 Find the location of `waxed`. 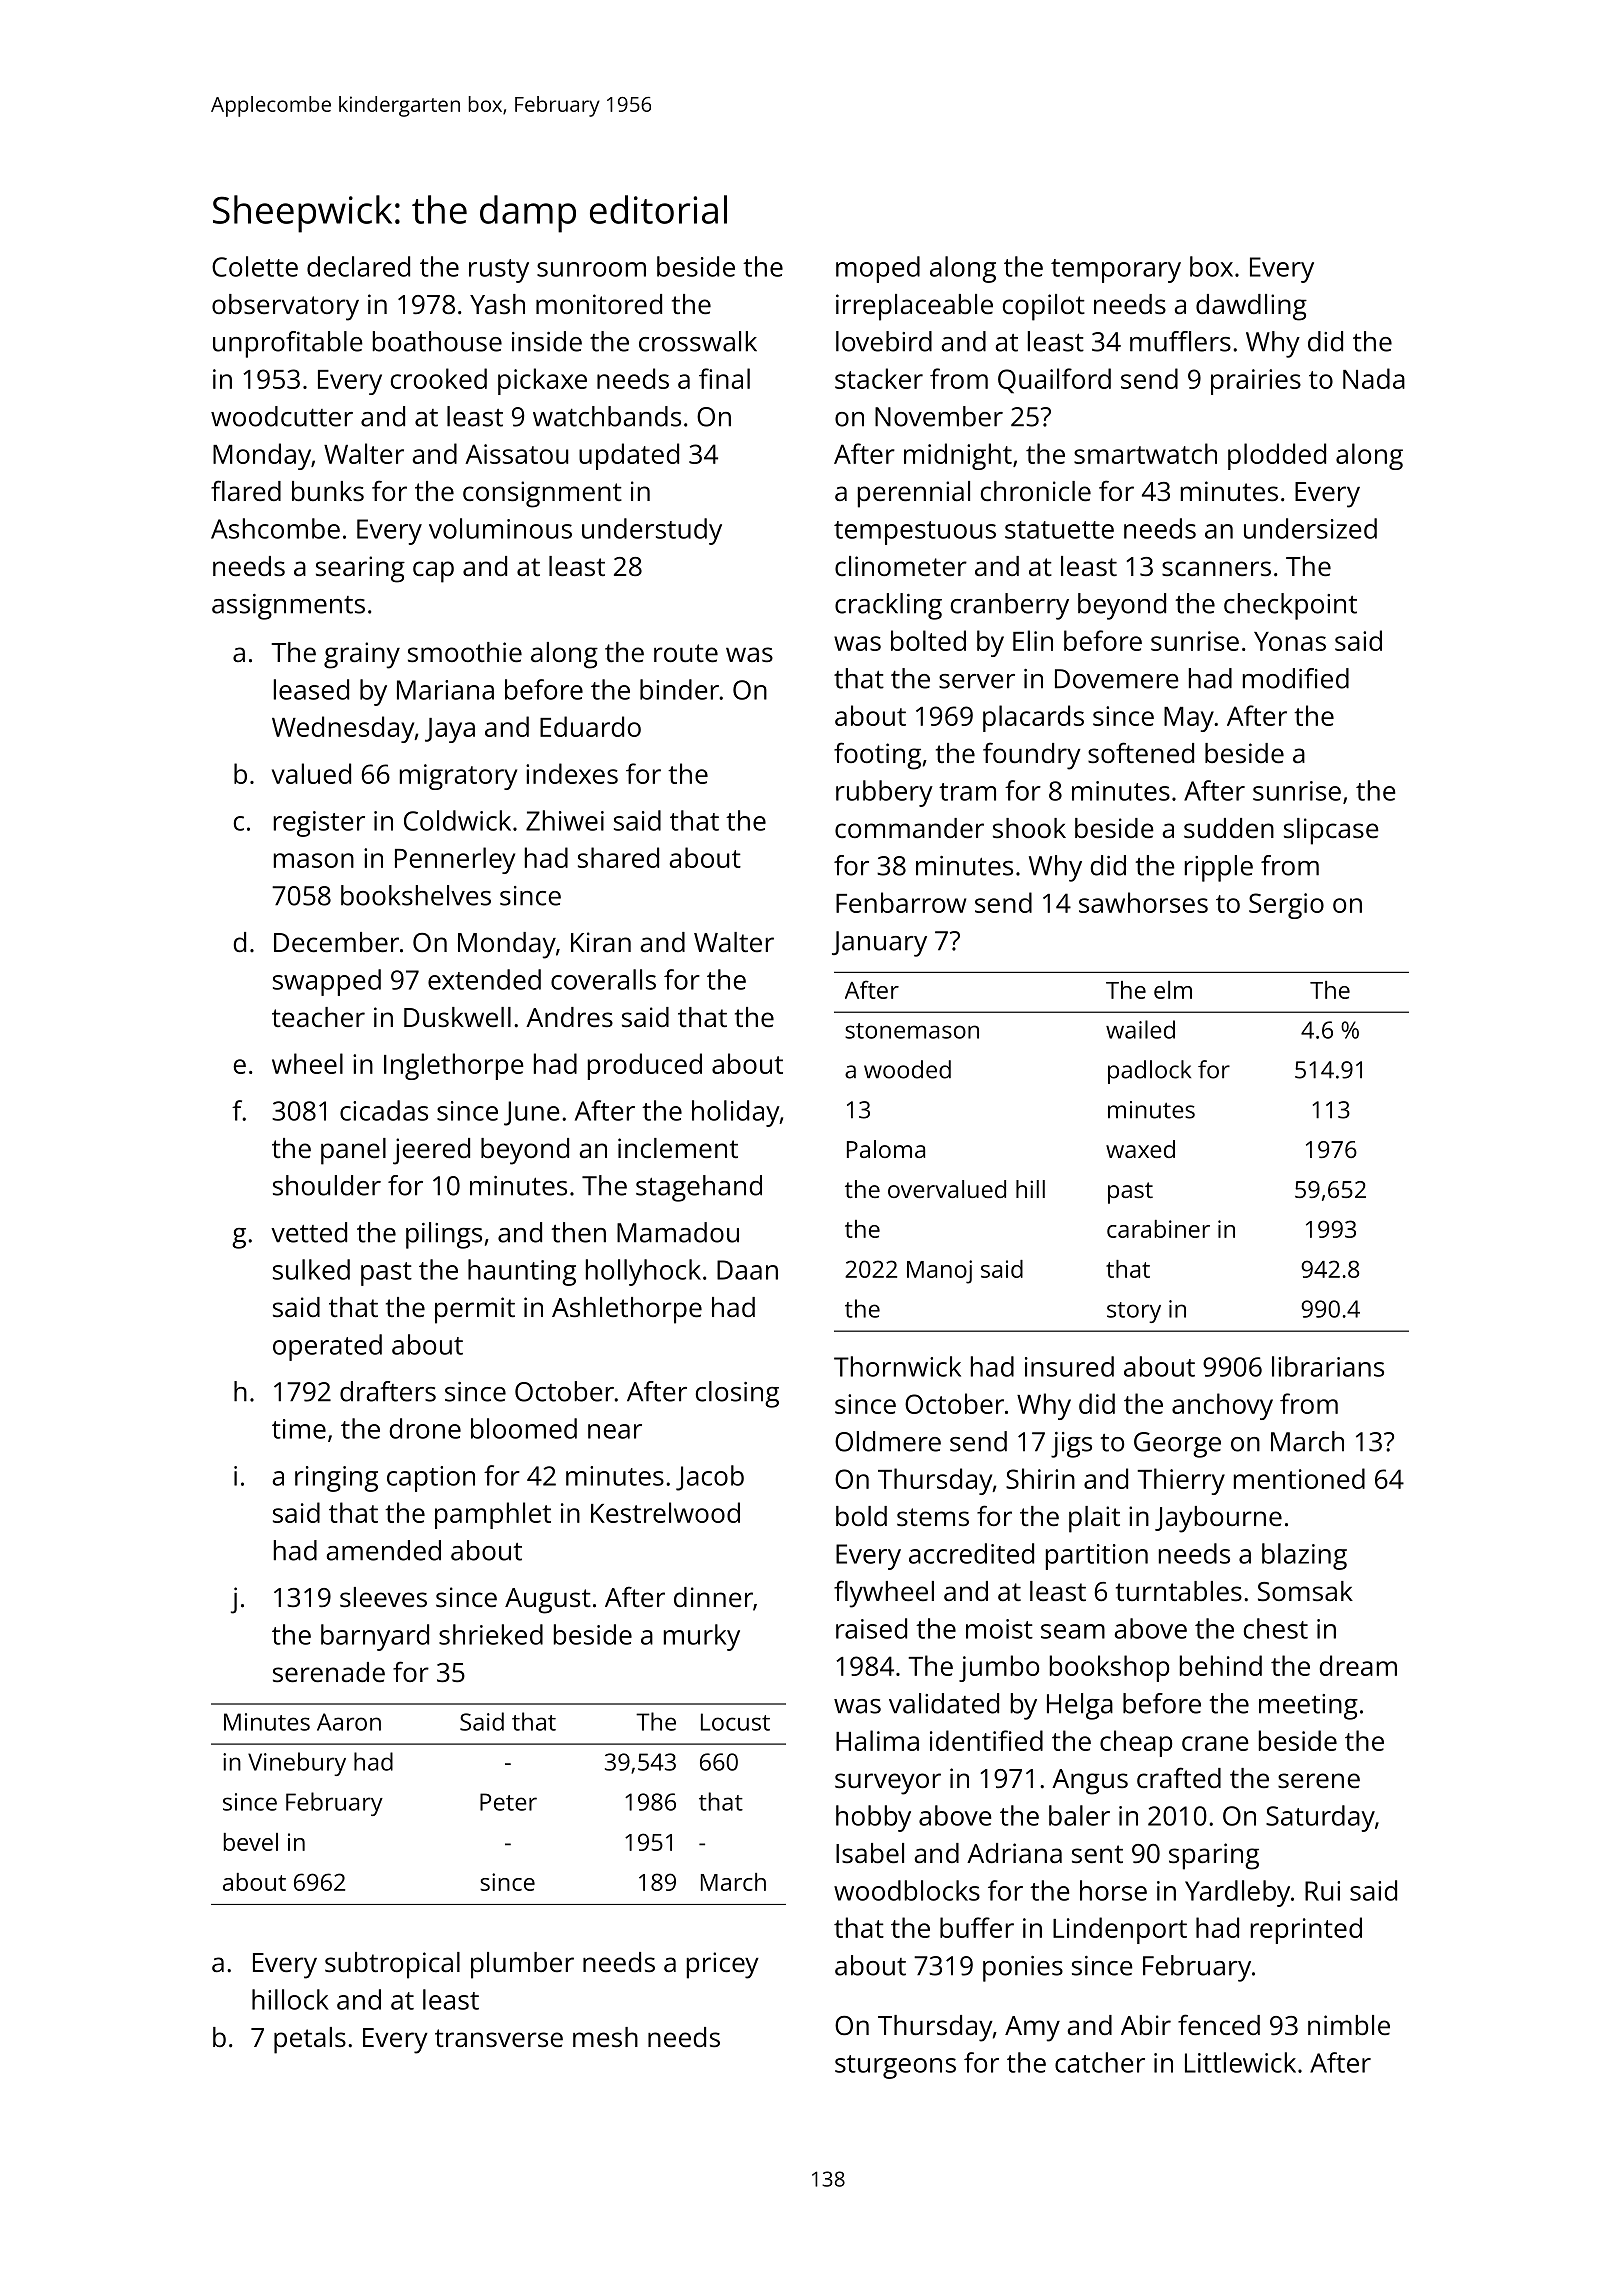

waxed is located at coordinates (1140, 1149).
